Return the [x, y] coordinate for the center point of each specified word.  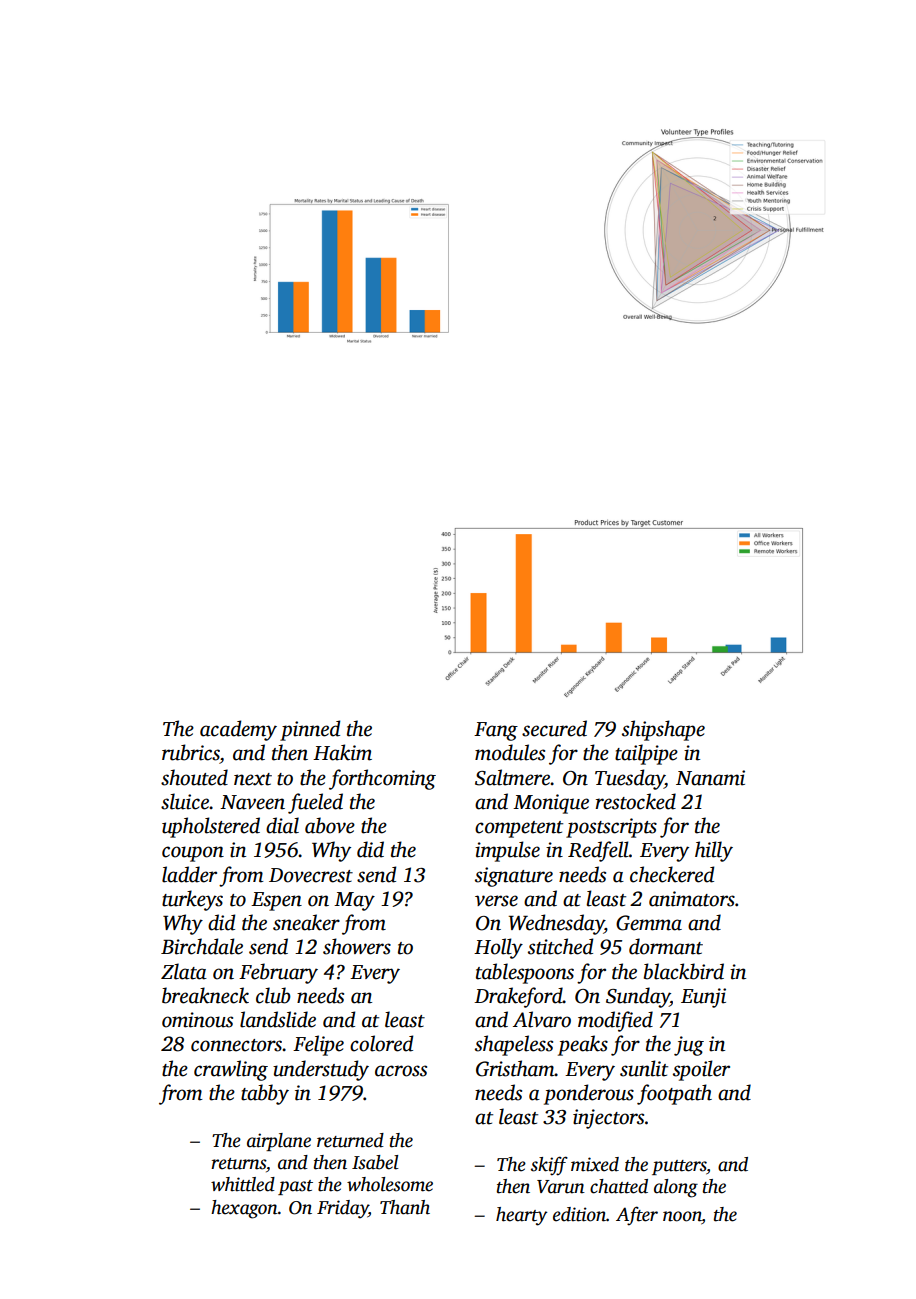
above [330, 825]
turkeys [192, 900]
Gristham [515, 1068]
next [253, 779]
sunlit [644, 1068]
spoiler [701, 1070]
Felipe [318, 1045]
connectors [236, 1045]
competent [519, 829]
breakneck [205, 995]
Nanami [710, 778]
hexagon [244, 1209]
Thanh [405, 1207]
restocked [635, 801]
